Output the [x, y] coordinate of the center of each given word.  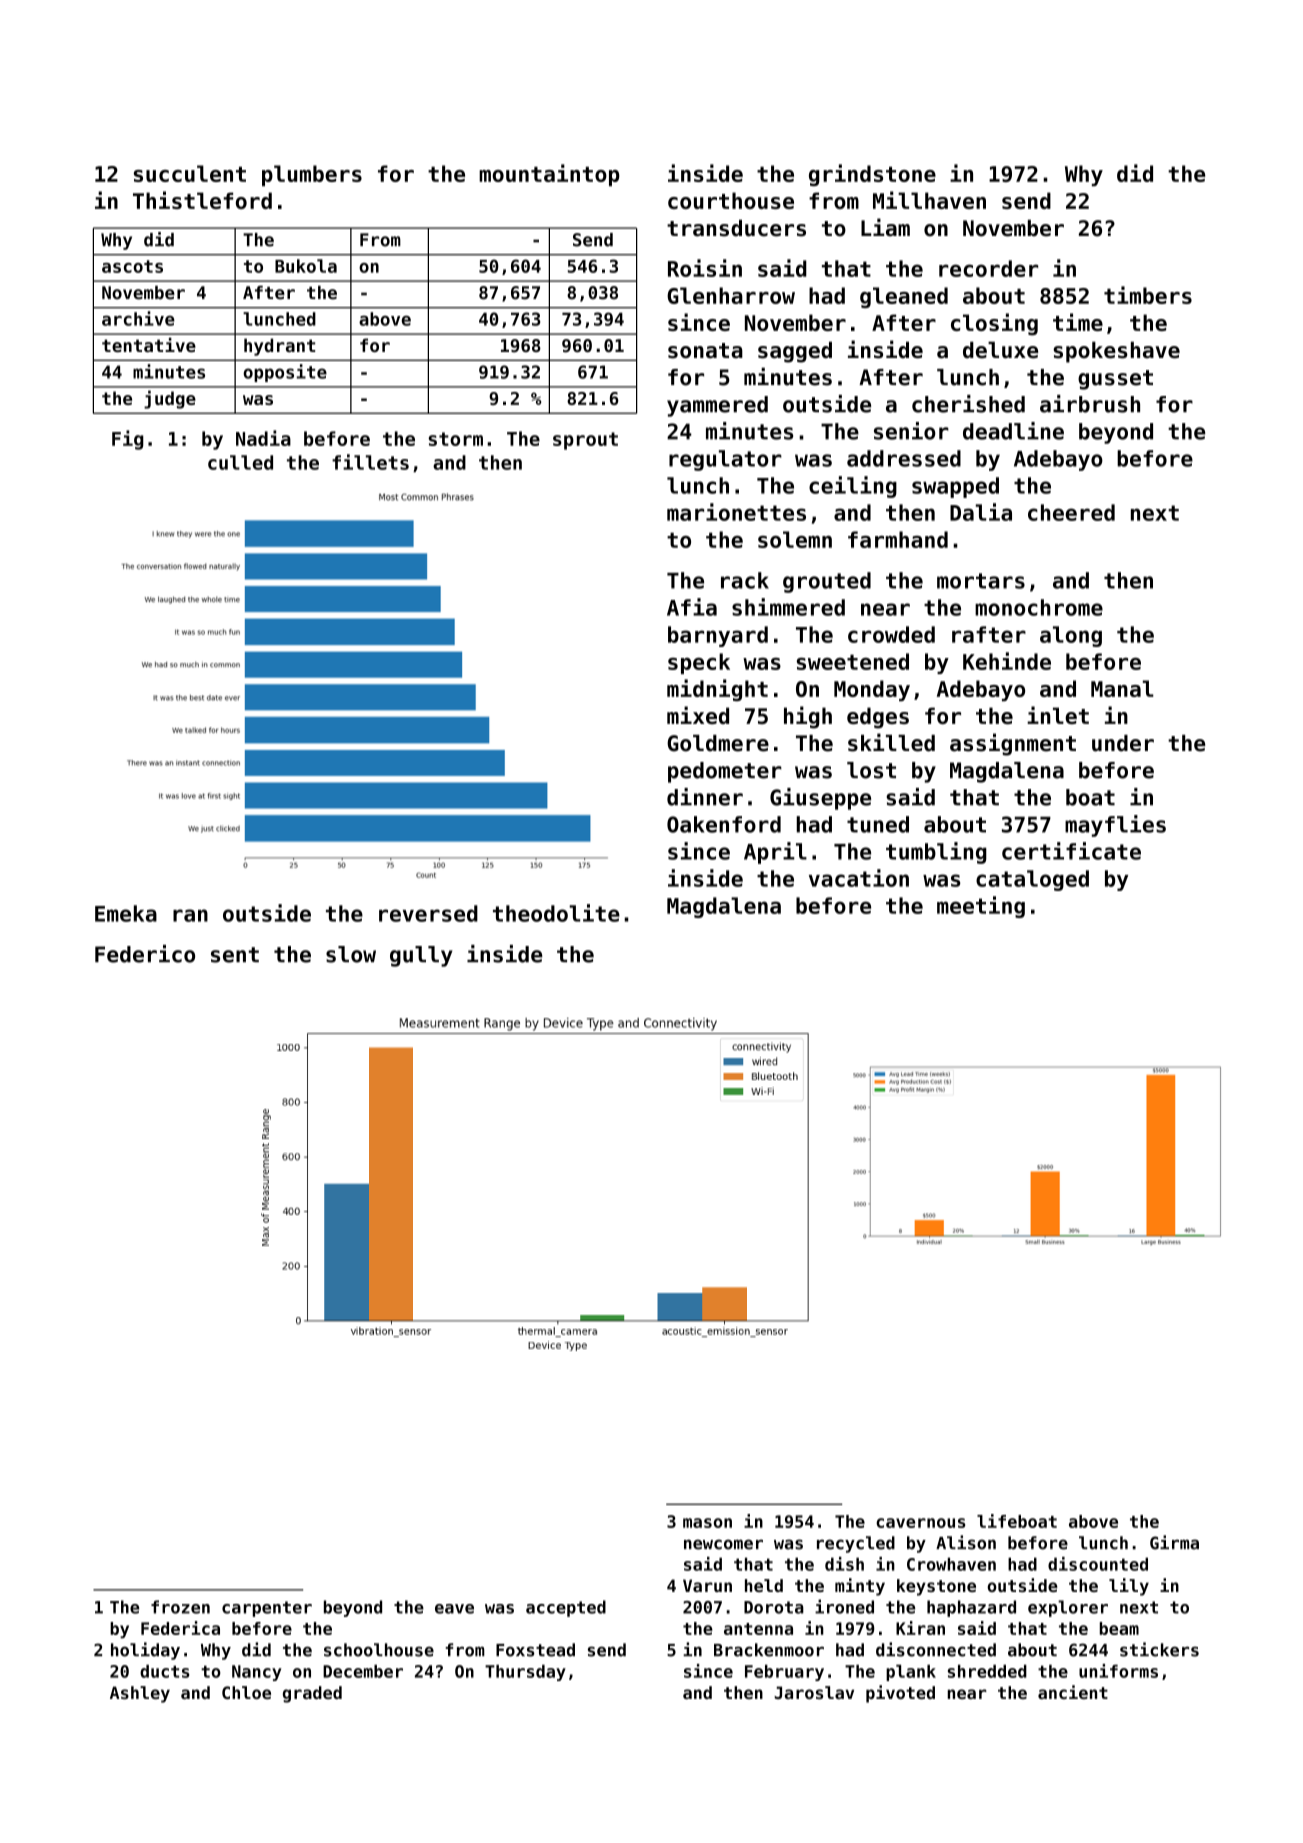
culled [240, 462]
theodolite [556, 913]
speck [699, 663]
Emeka [126, 913]
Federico [145, 954]
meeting [981, 907]
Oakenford [724, 824]
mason [707, 1523]
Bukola [306, 266]
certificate [1071, 851]
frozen [180, 1607]
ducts [164, 1671]
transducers [736, 228]
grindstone [872, 175]
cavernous [920, 1523]
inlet [1058, 715]
